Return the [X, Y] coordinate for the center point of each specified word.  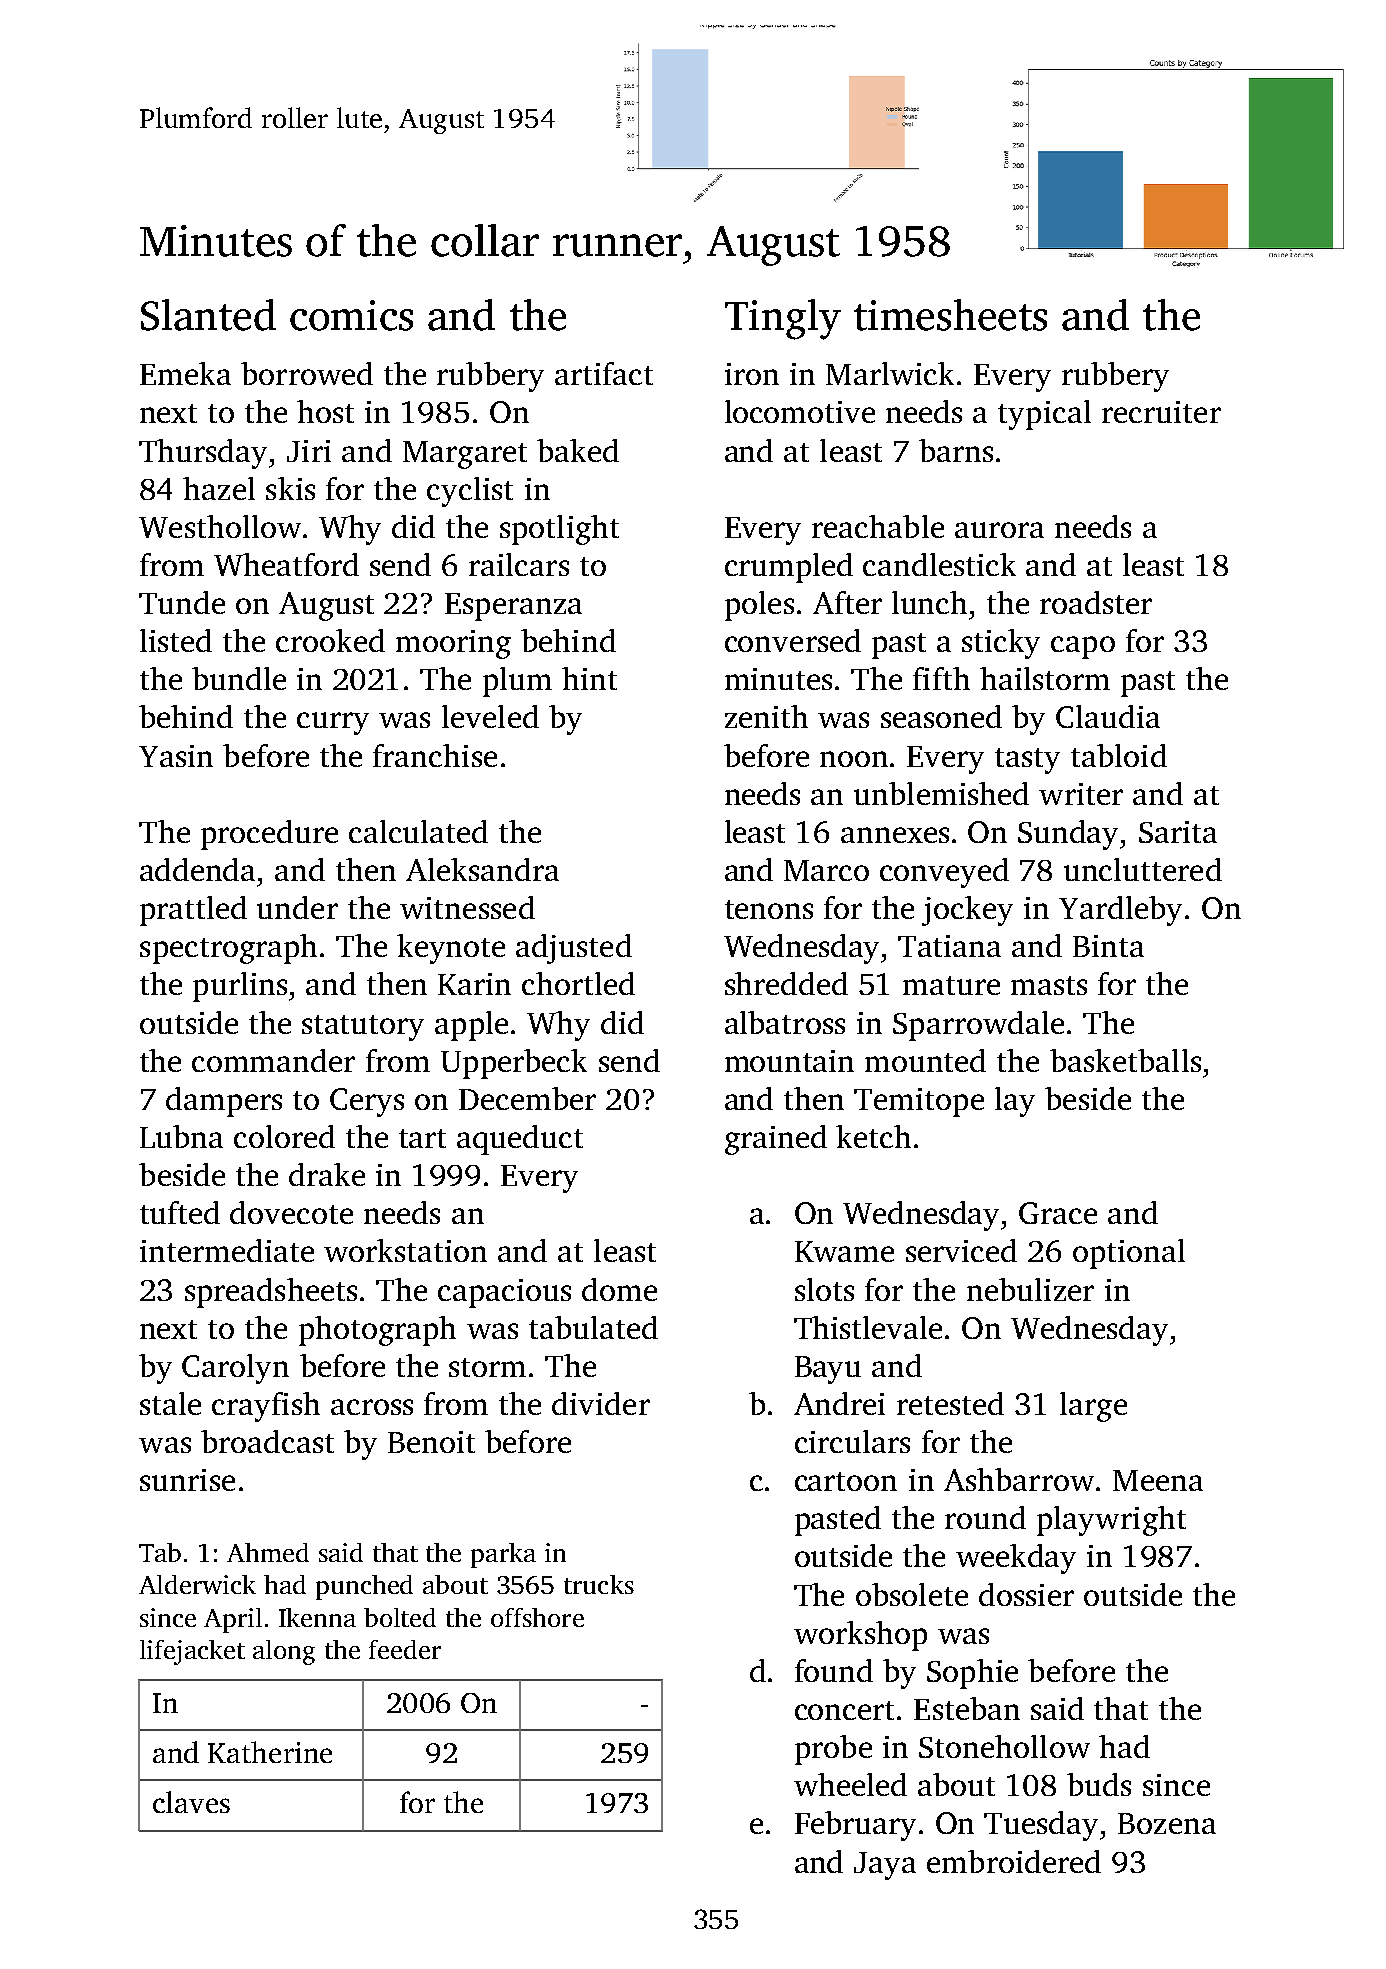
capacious [504, 1293]
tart [422, 1138]
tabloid [1119, 755]
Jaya [885, 1866]
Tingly [783, 319]
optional [1129, 1254]
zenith [766, 716]
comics [351, 315]
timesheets [950, 315]
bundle [239, 678]
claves [191, 1802]
